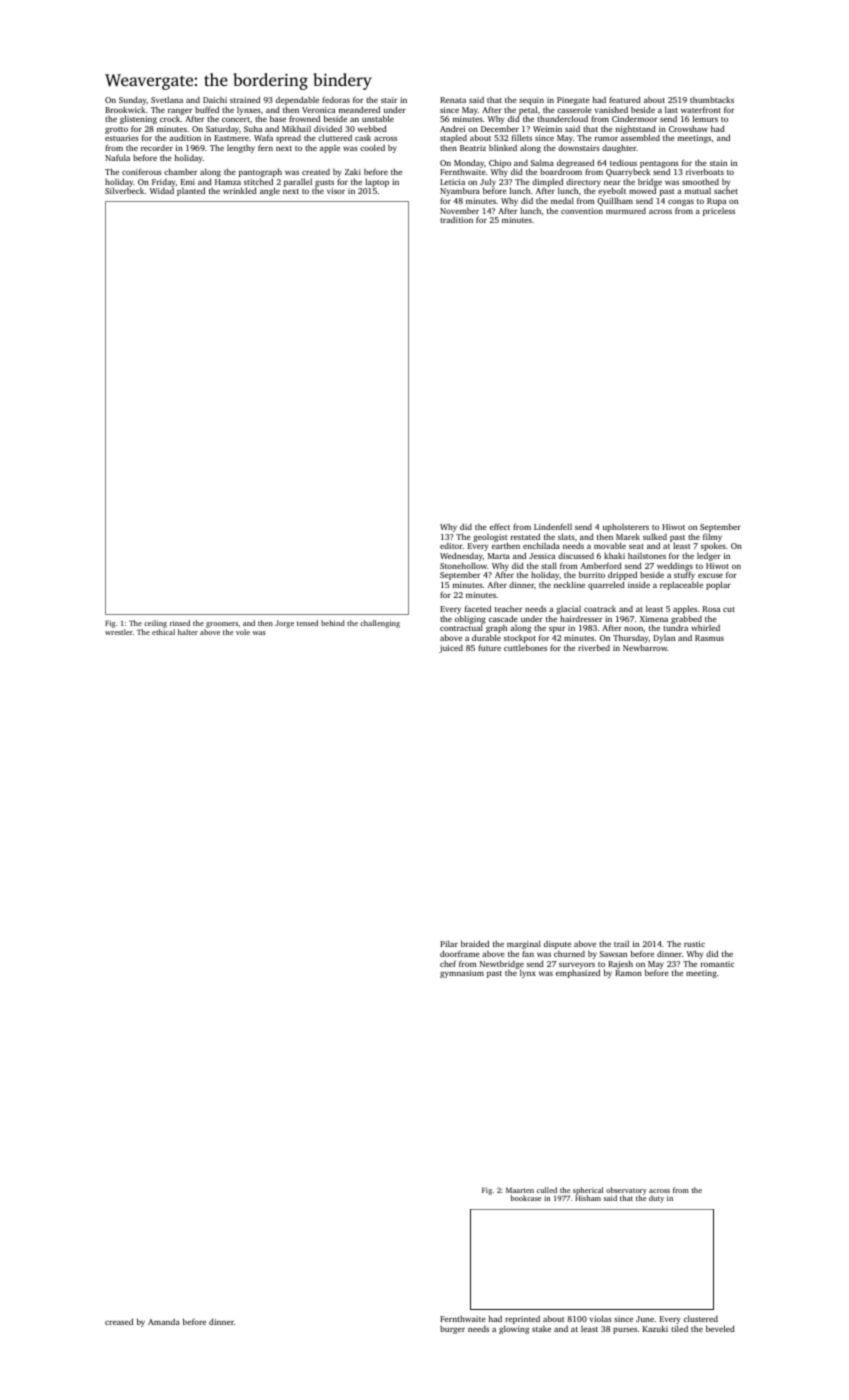 Image resolution: width=849 pixels, height=1400 pixels. What do you see at coordinates (162, 191) in the page?
I see `Widad` at bounding box center [162, 191].
